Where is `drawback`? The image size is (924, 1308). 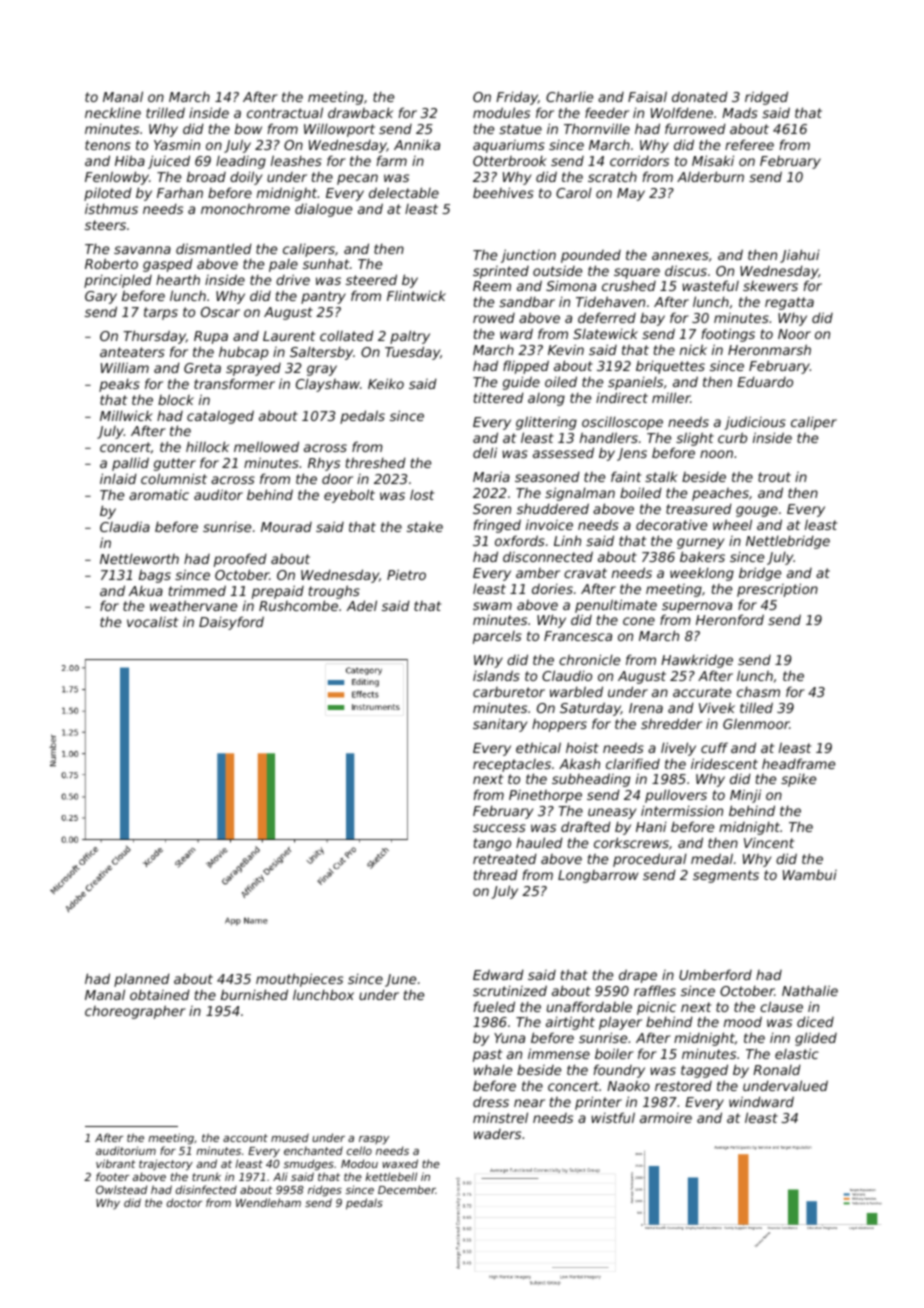
drawback is located at coordinates (360, 112).
